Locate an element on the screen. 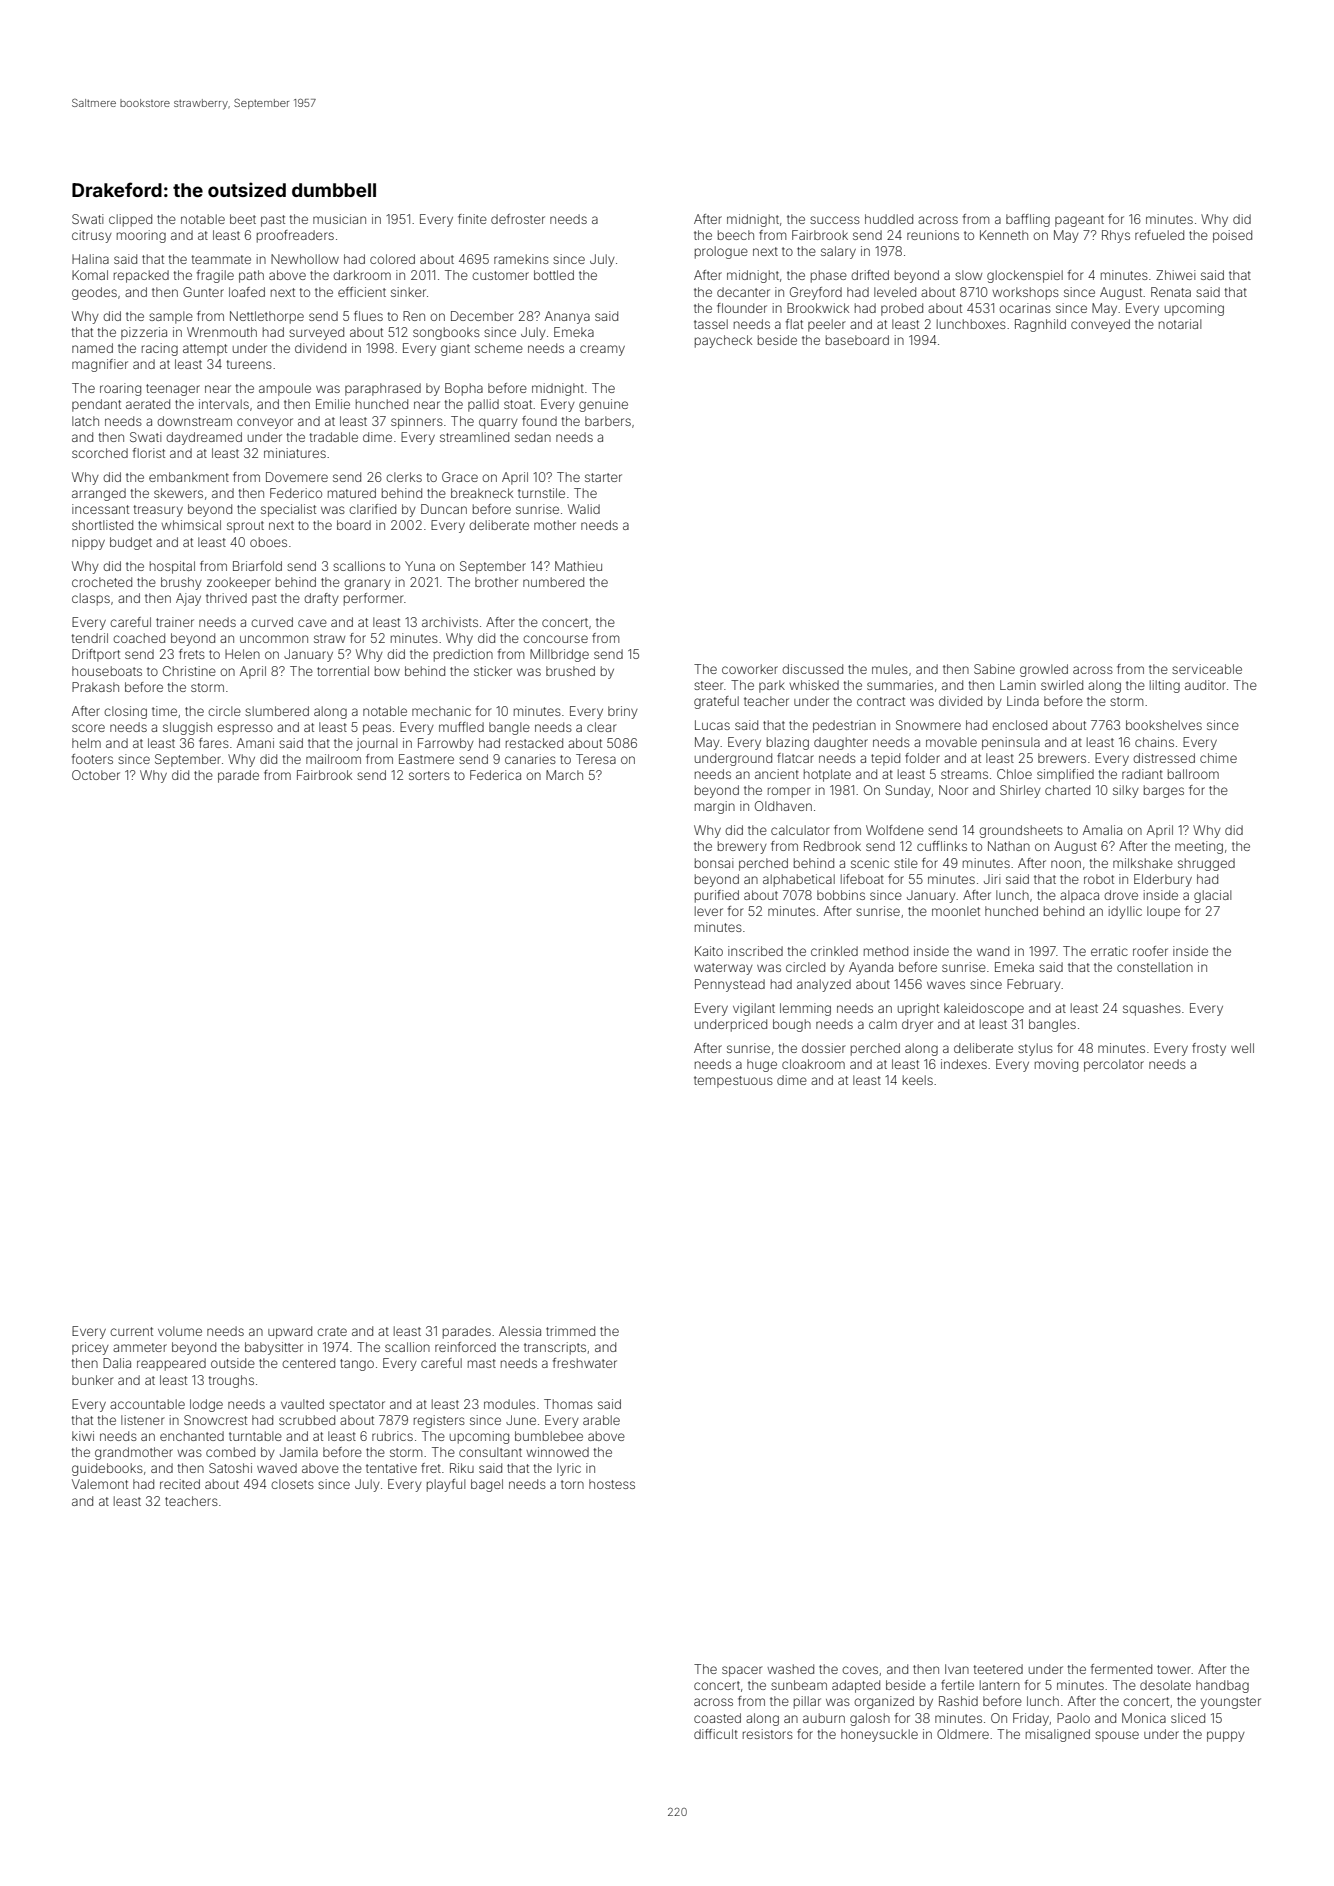  mooring is located at coordinates (141, 236).
